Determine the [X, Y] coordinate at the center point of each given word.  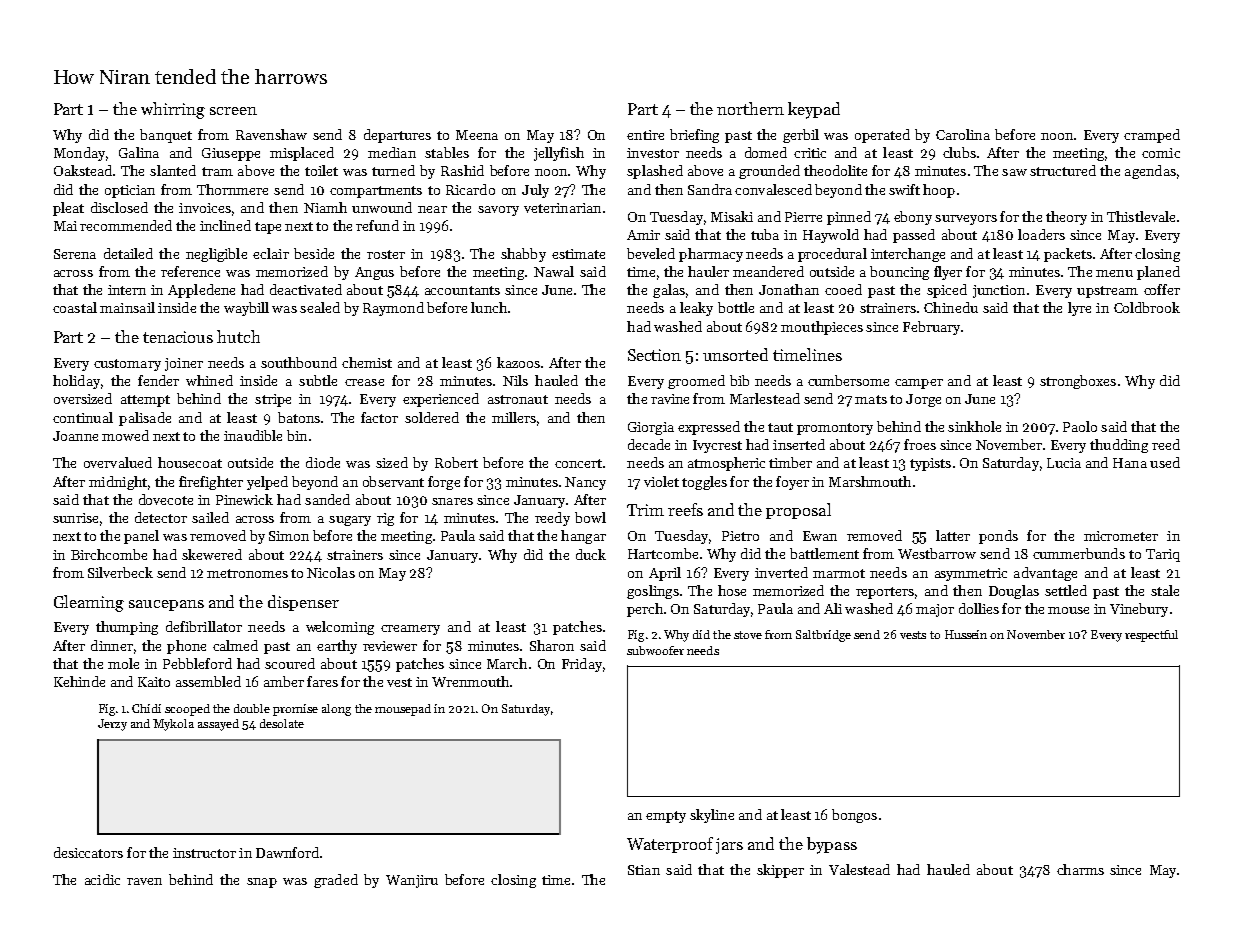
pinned [849, 218]
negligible [216, 255]
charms [1080, 869]
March [507, 663]
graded [336, 881]
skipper [780, 871]
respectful [1151, 636]
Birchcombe [109, 554]
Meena [477, 135]
